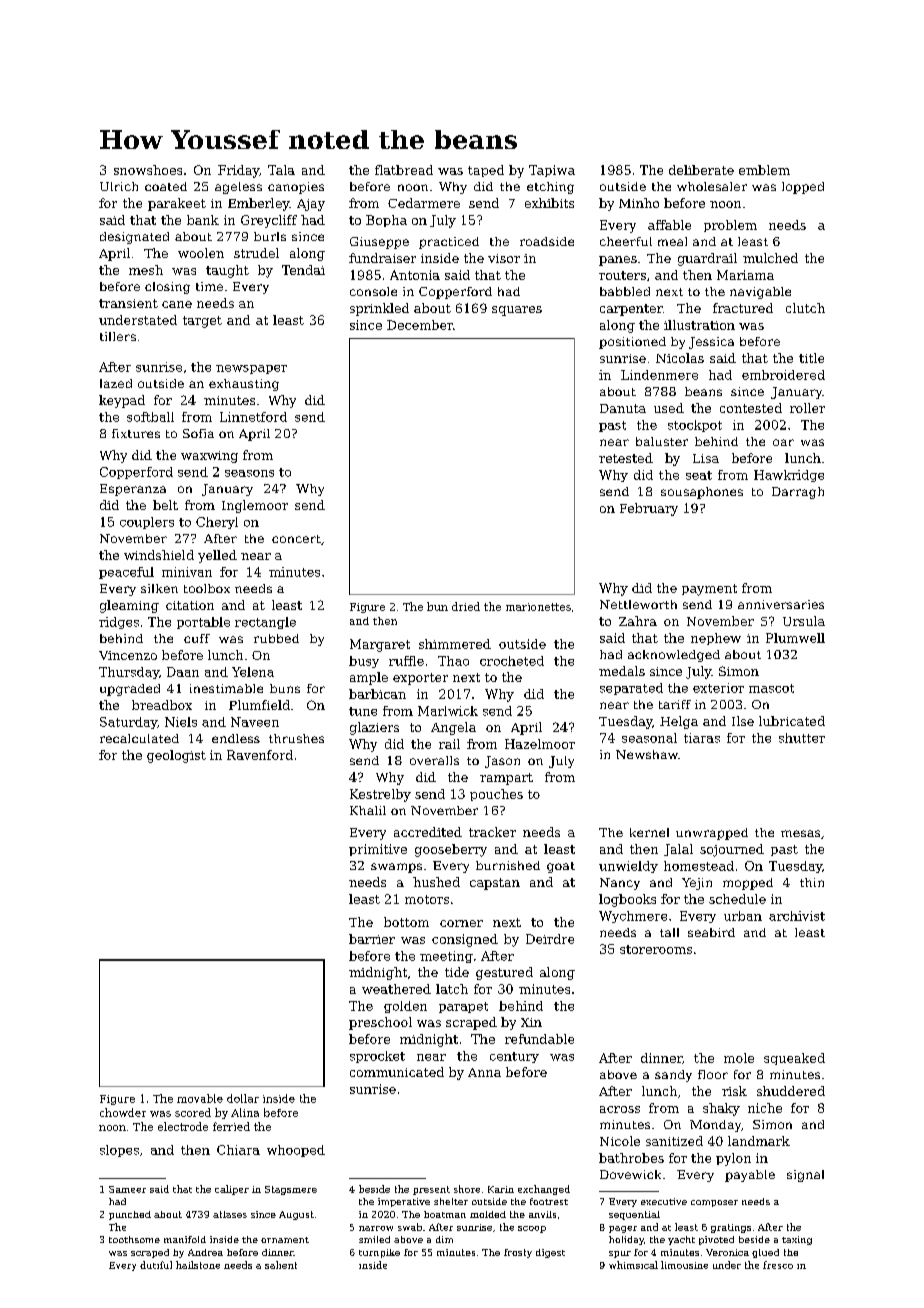  I want to click on yelled, so click(217, 556).
